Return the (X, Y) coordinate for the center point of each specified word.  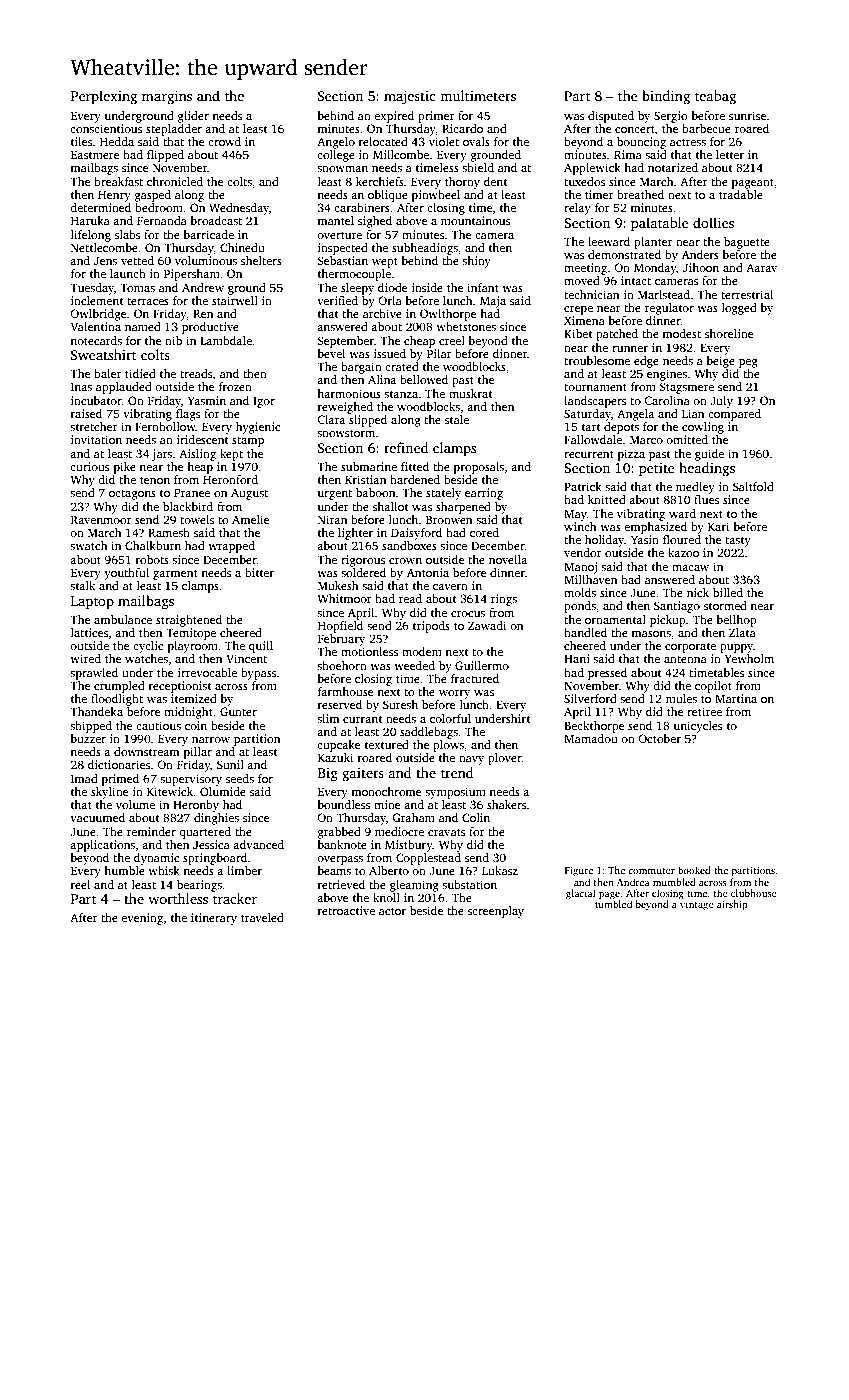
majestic (410, 97)
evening (142, 919)
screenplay (496, 912)
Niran (332, 519)
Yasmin (207, 400)
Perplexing (104, 97)
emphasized (655, 528)
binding (666, 97)
